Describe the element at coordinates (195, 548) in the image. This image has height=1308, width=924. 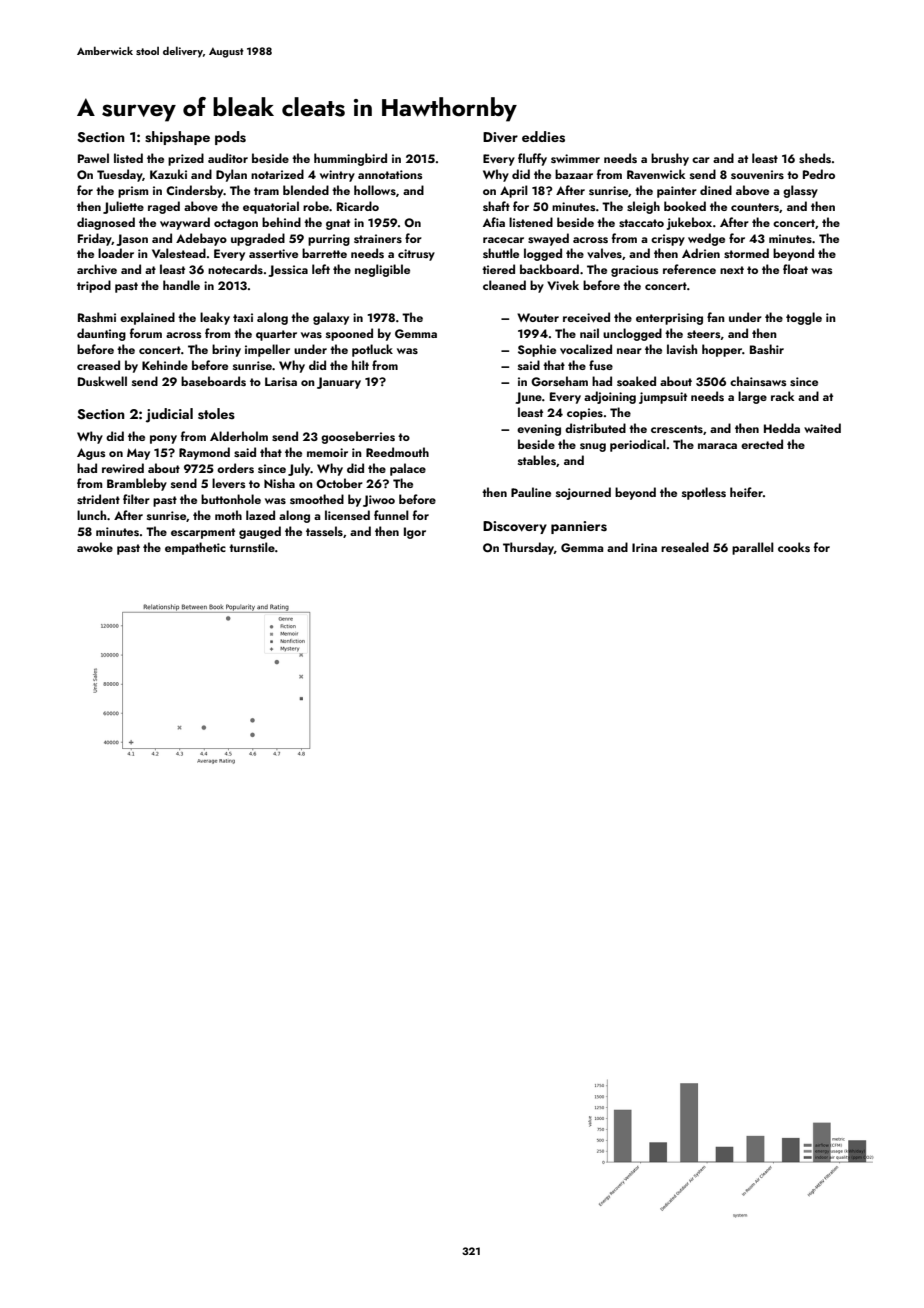
I see `empathetic` at that location.
